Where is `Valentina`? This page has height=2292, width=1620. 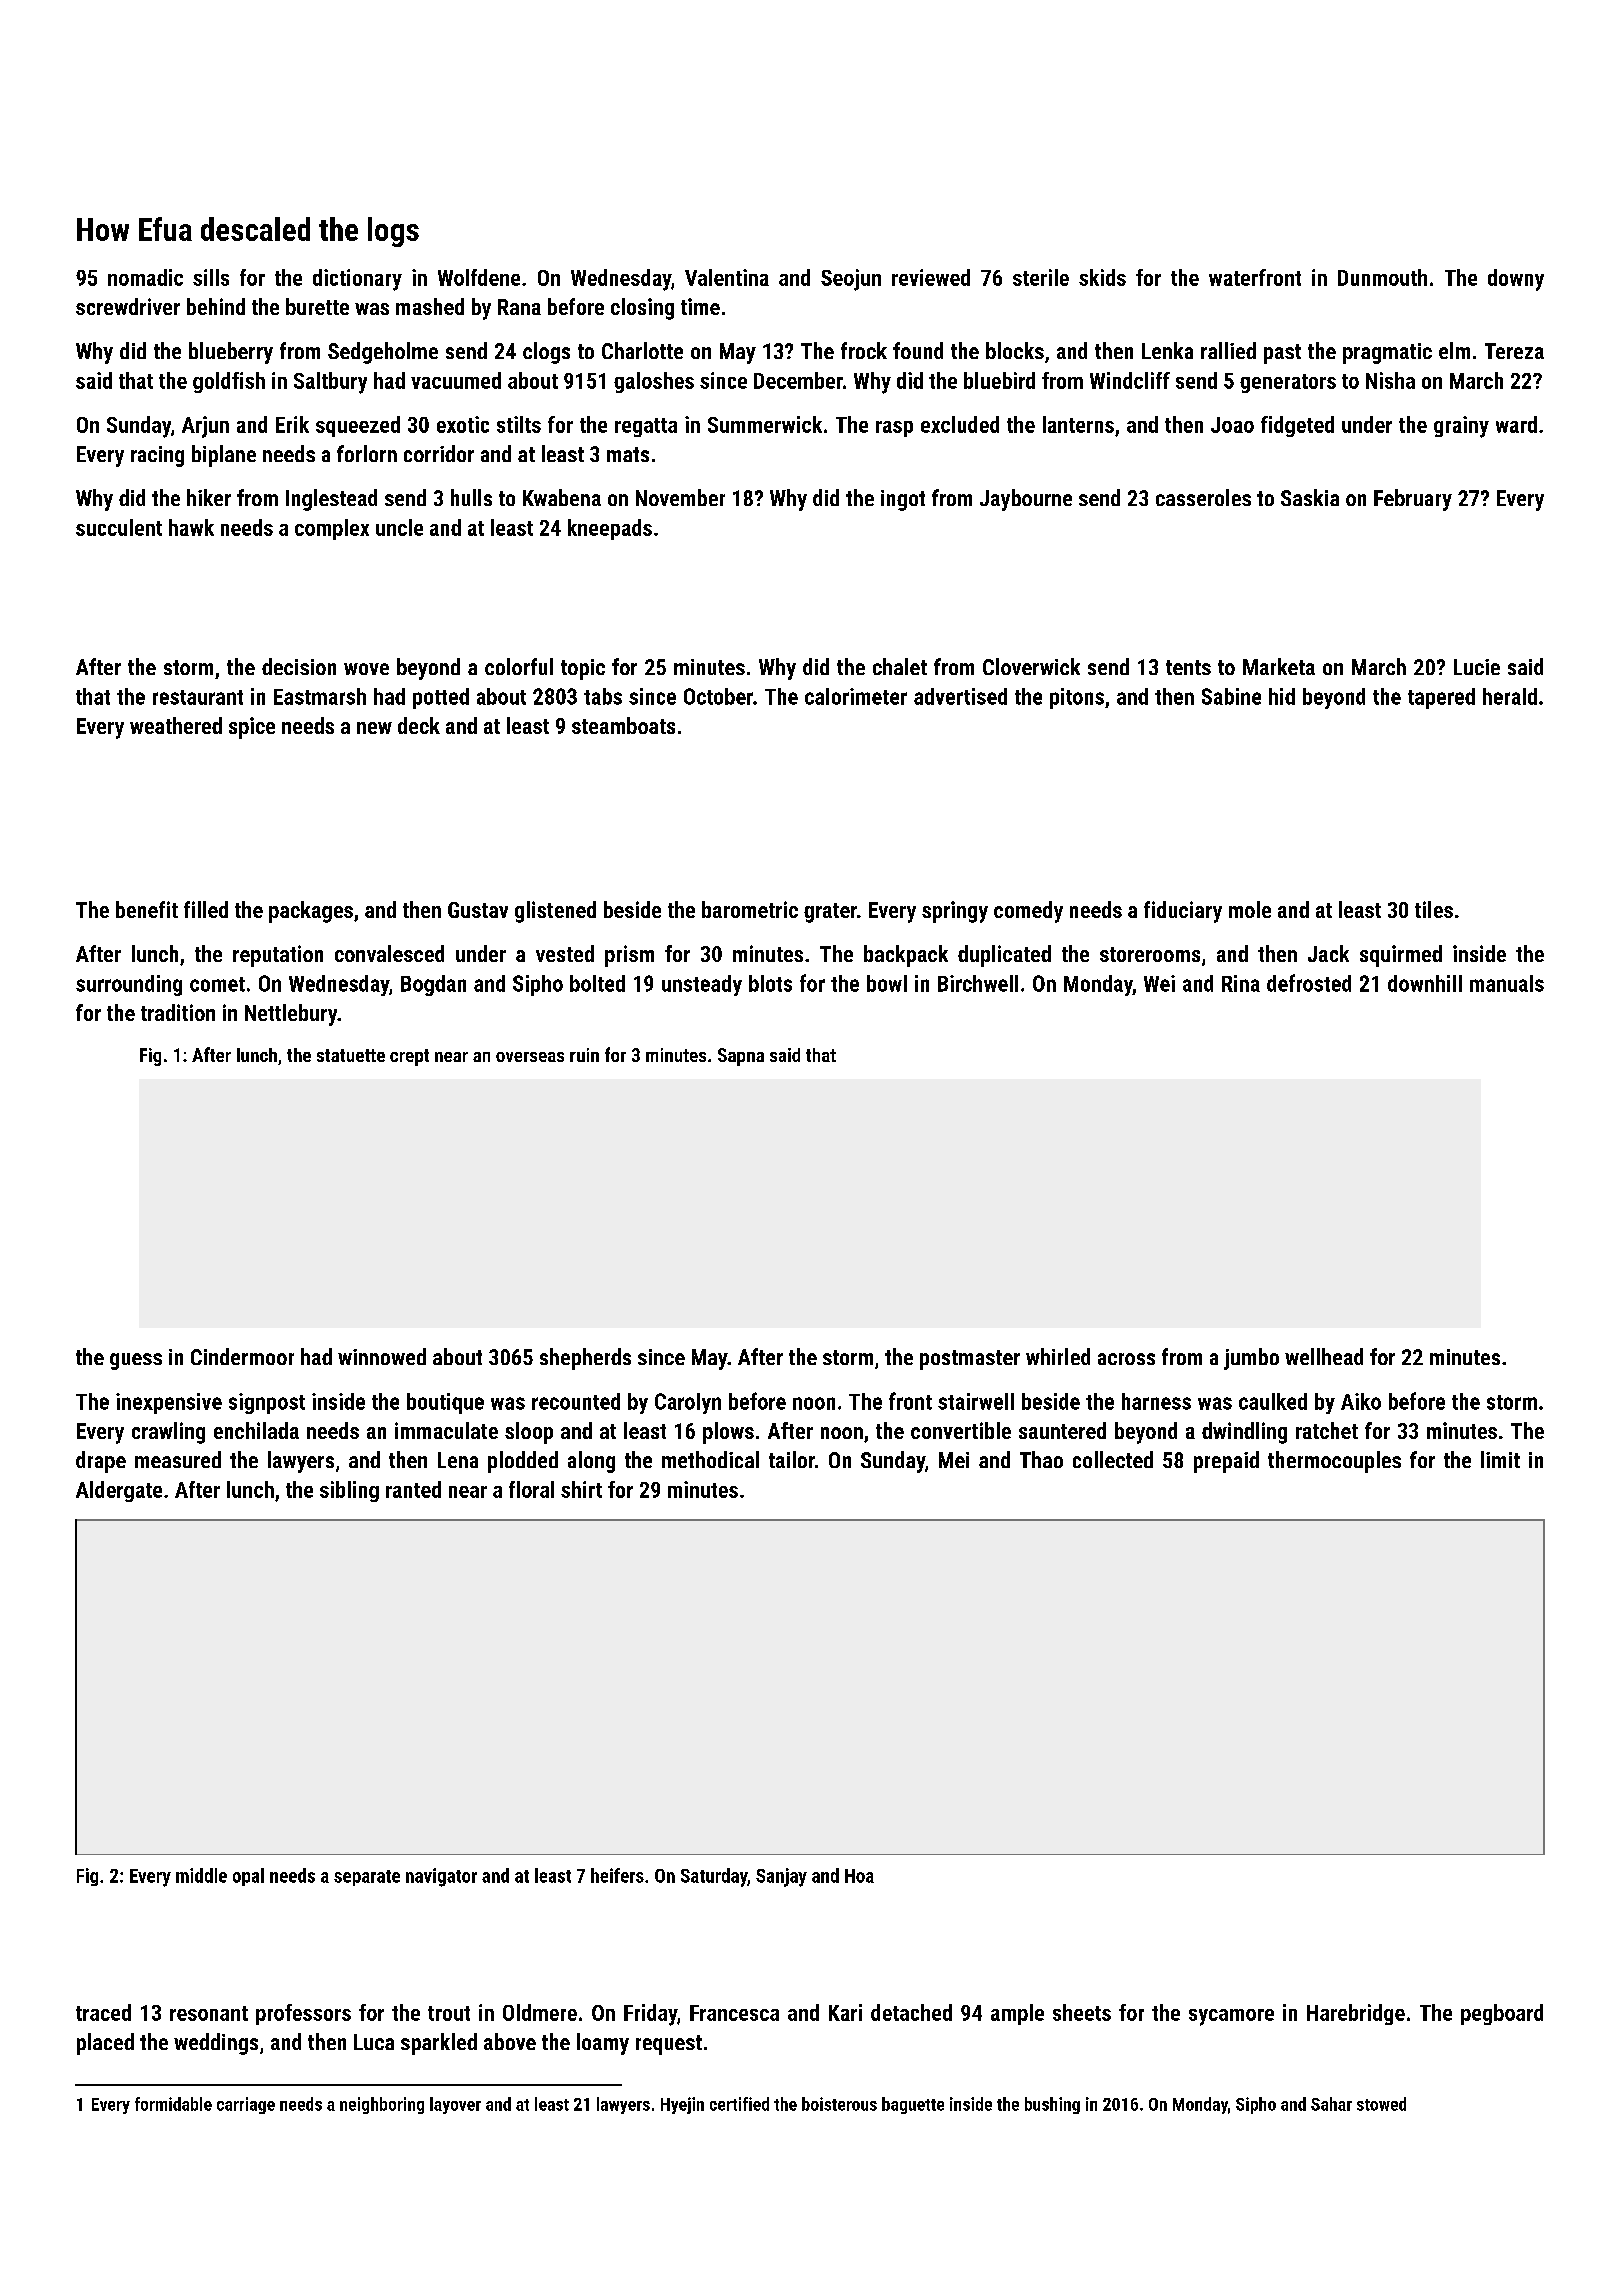 Valentina is located at coordinates (727, 277).
